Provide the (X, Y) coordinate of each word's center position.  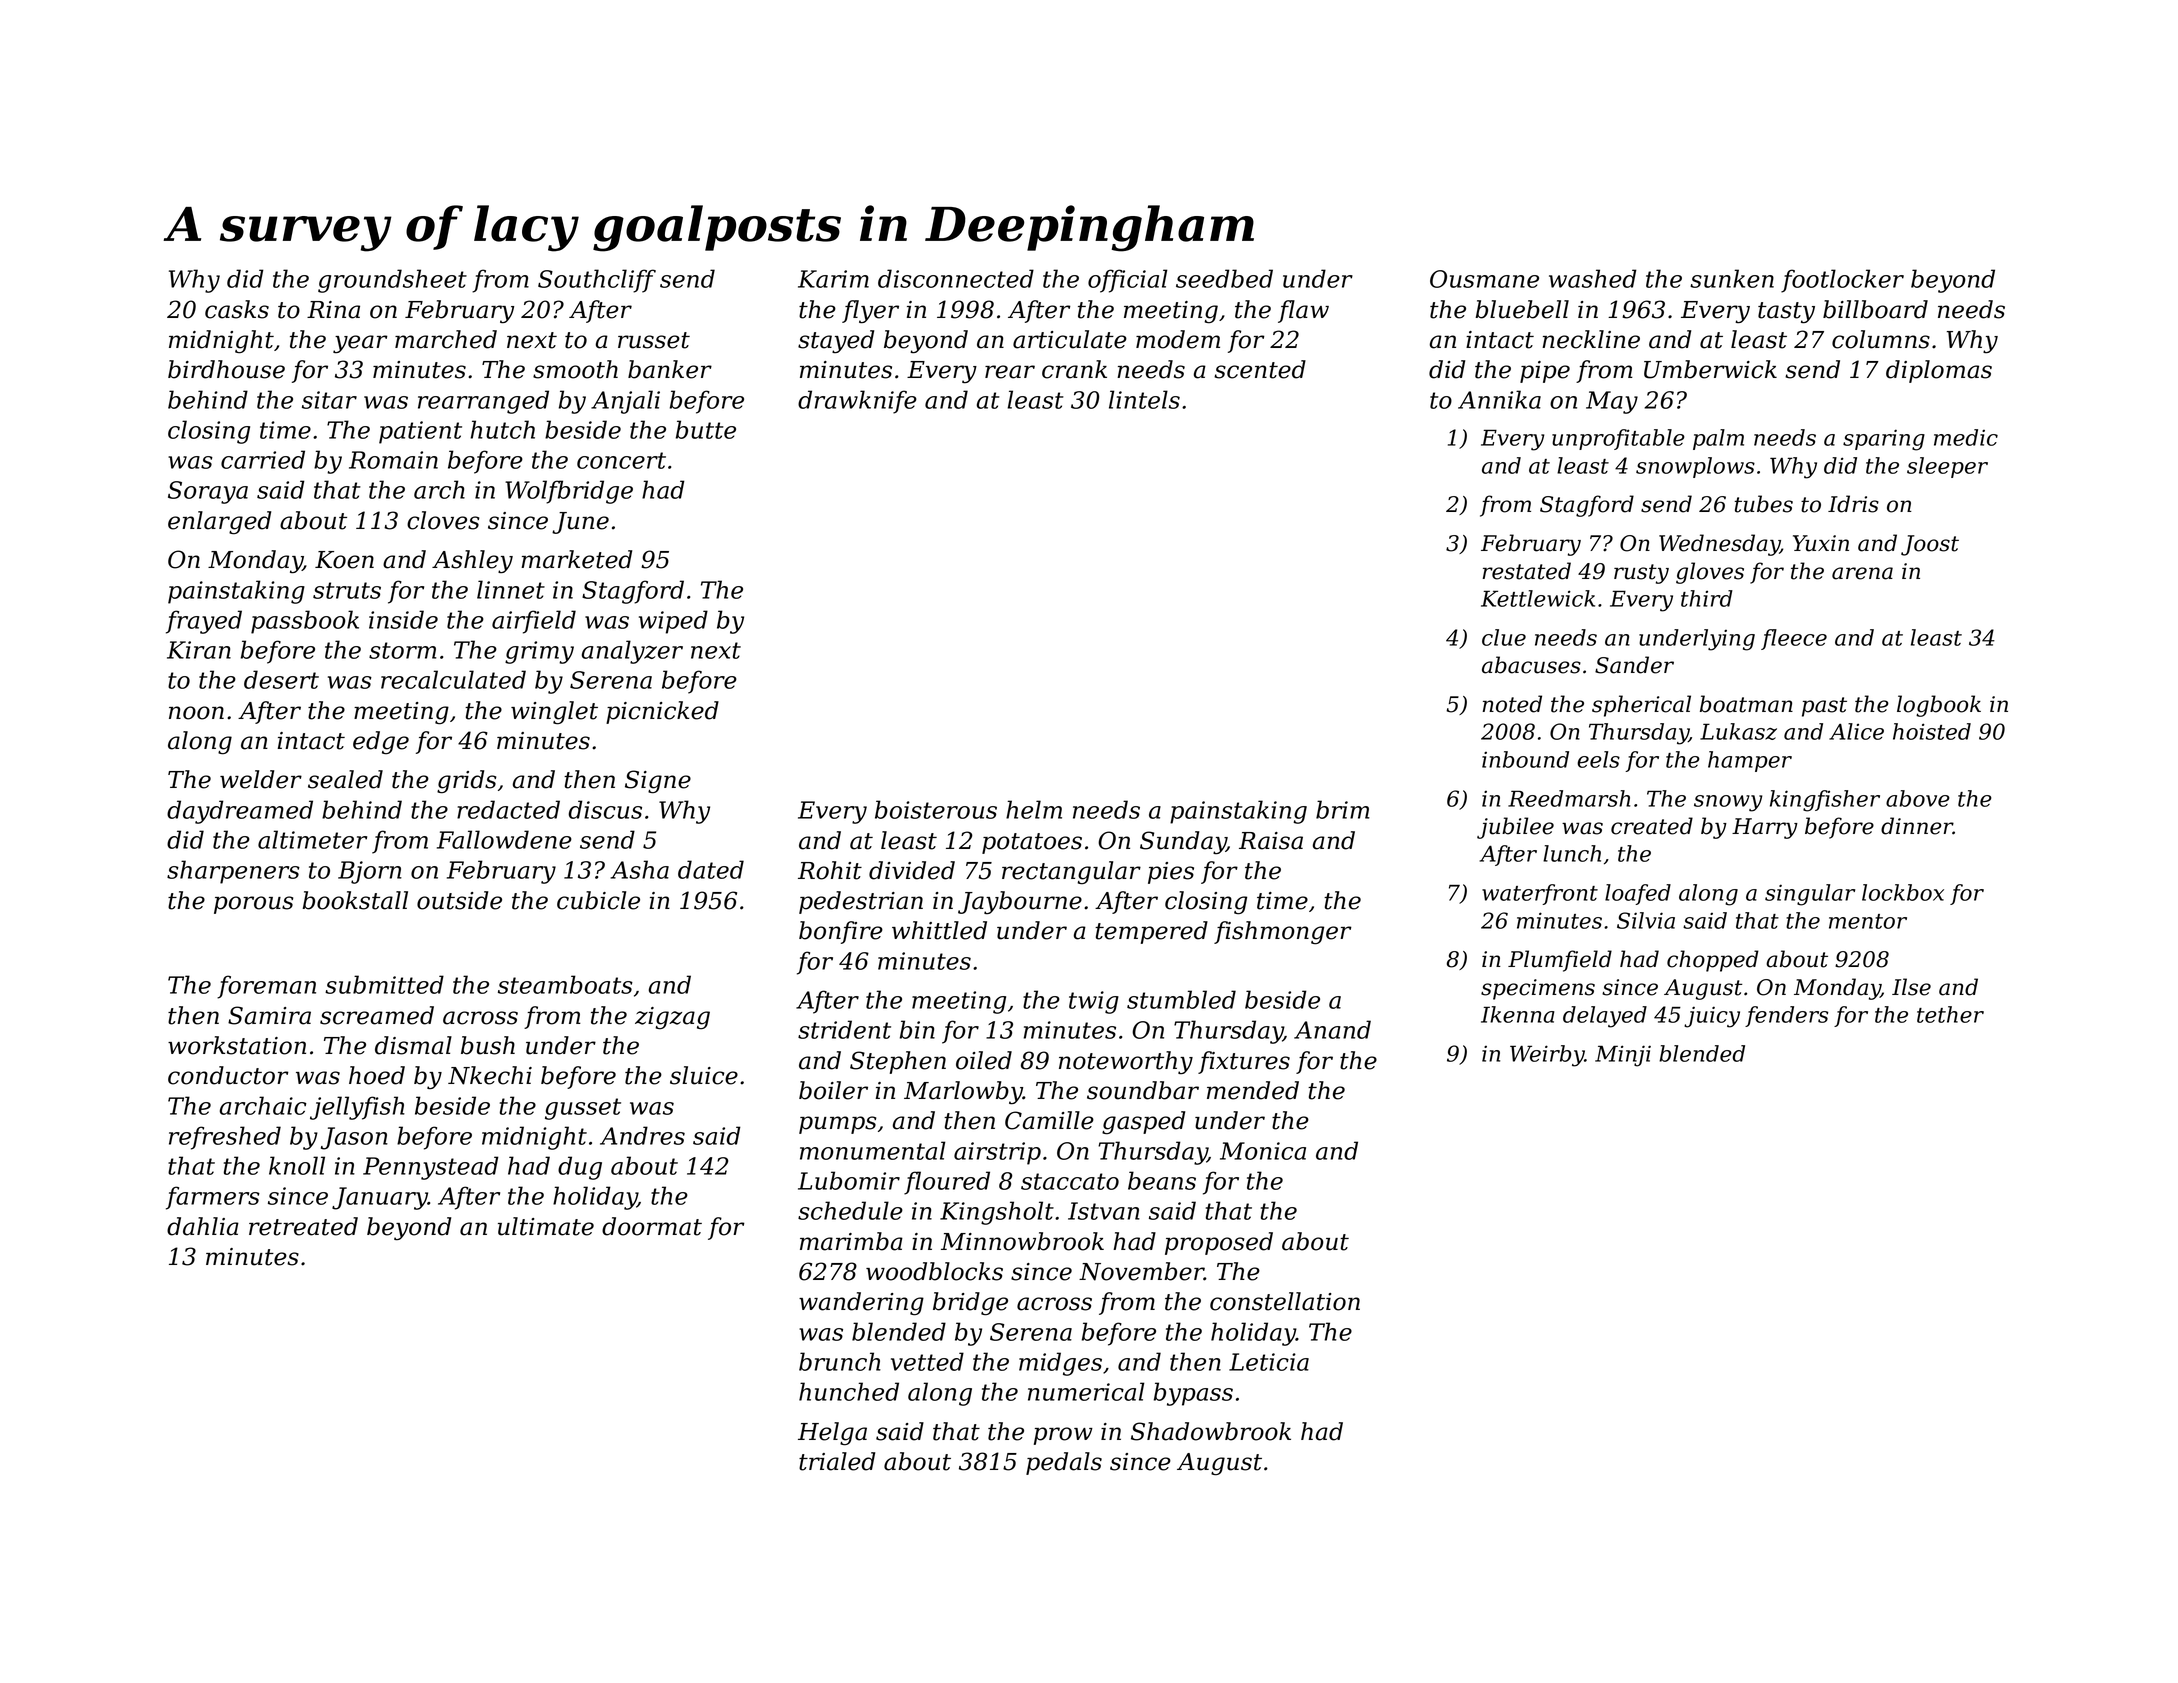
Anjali (625, 402)
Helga (832, 1434)
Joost (1930, 545)
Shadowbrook (1211, 1431)
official (1128, 281)
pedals (1064, 1463)
